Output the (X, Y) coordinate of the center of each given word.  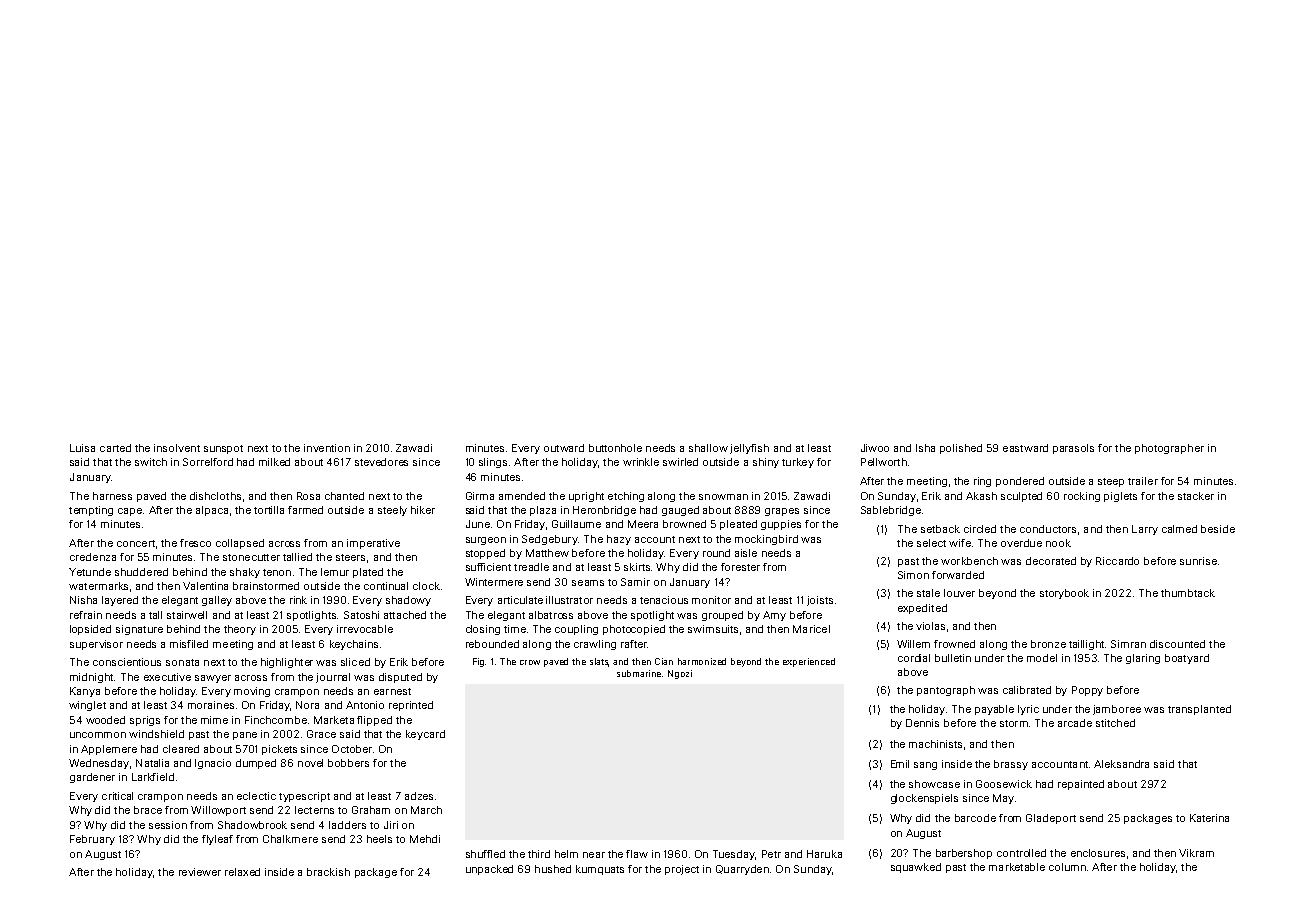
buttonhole (615, 448)
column (1067, 867)
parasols (1073, 449)
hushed (553, 869)
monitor (711, 600)
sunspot (223, 449)
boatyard (1187, 659)
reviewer (200, 872)
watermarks (98, 586)
